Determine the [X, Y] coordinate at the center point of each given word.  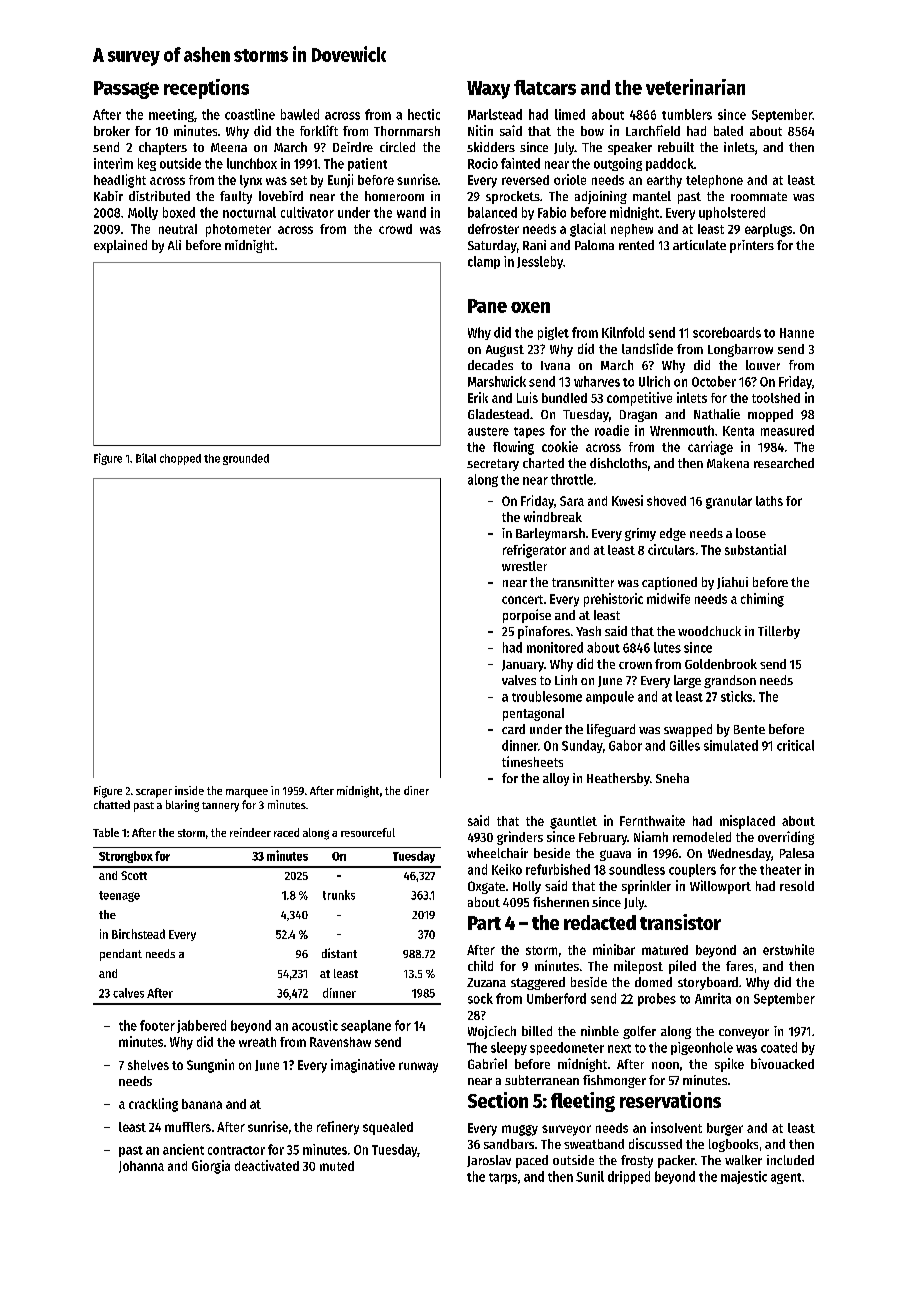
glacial [588, 230]
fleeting [583, 1102]
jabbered [201, 1026]
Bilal [146, 458]
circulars [671, 549]
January [523, 666]
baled [728, 131]
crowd [395, 229]
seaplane [366, 1026]
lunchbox [252, 163]
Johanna [141, 1167]
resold [797, 886]
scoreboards [727, 332]
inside [189, 790]
